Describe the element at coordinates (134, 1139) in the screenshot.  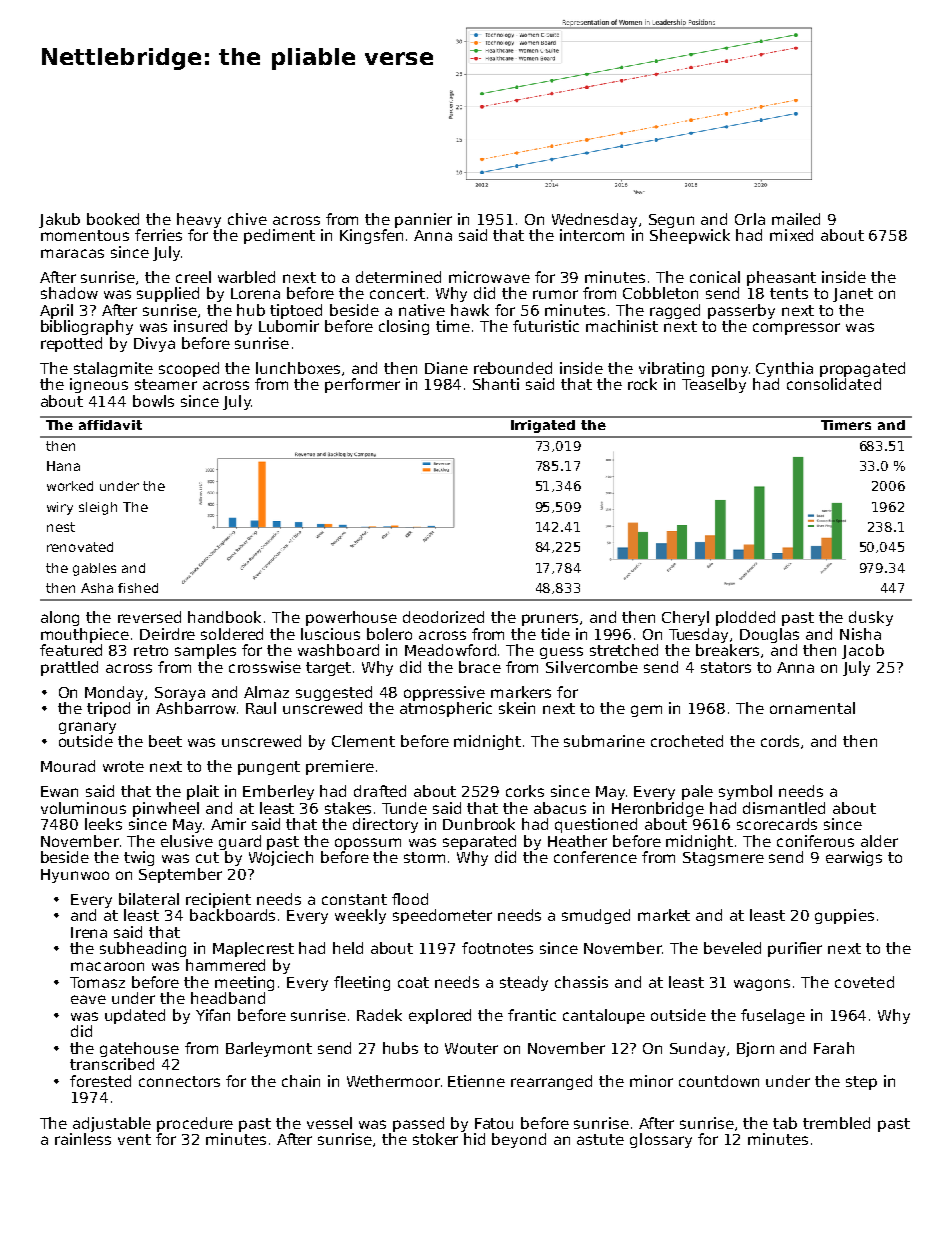
I see `vent` at that location.
